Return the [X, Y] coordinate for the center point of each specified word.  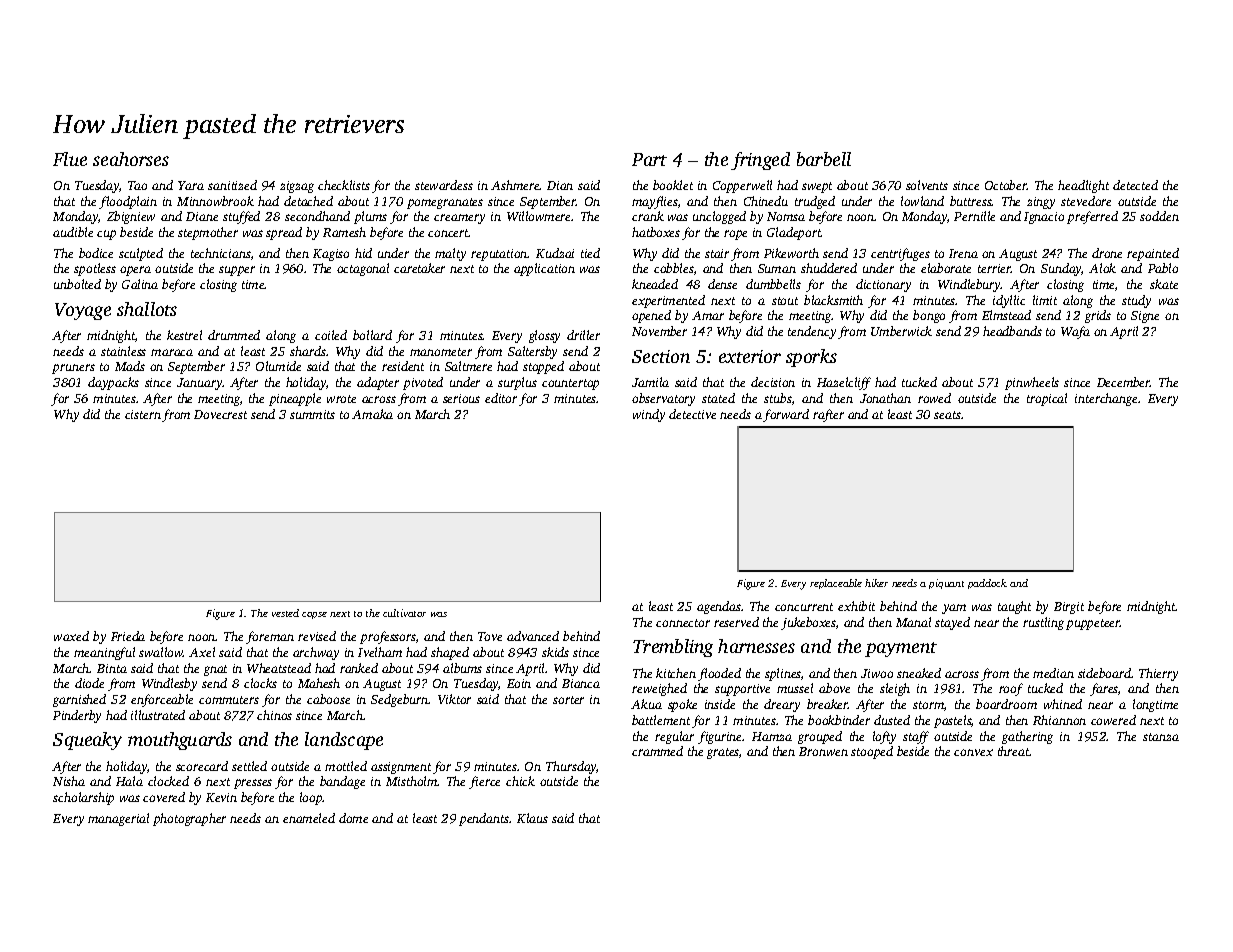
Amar [708, 315]
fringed [760, 161]
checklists [344, 185]
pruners [73, 369]
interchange [1106, 399]
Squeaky [87, 741]
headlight [1083, 186]
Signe [1145, 317]
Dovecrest [220, 414]
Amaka [372, 414]
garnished [79, 700]
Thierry [1158, 674]
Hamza [772, 736]
